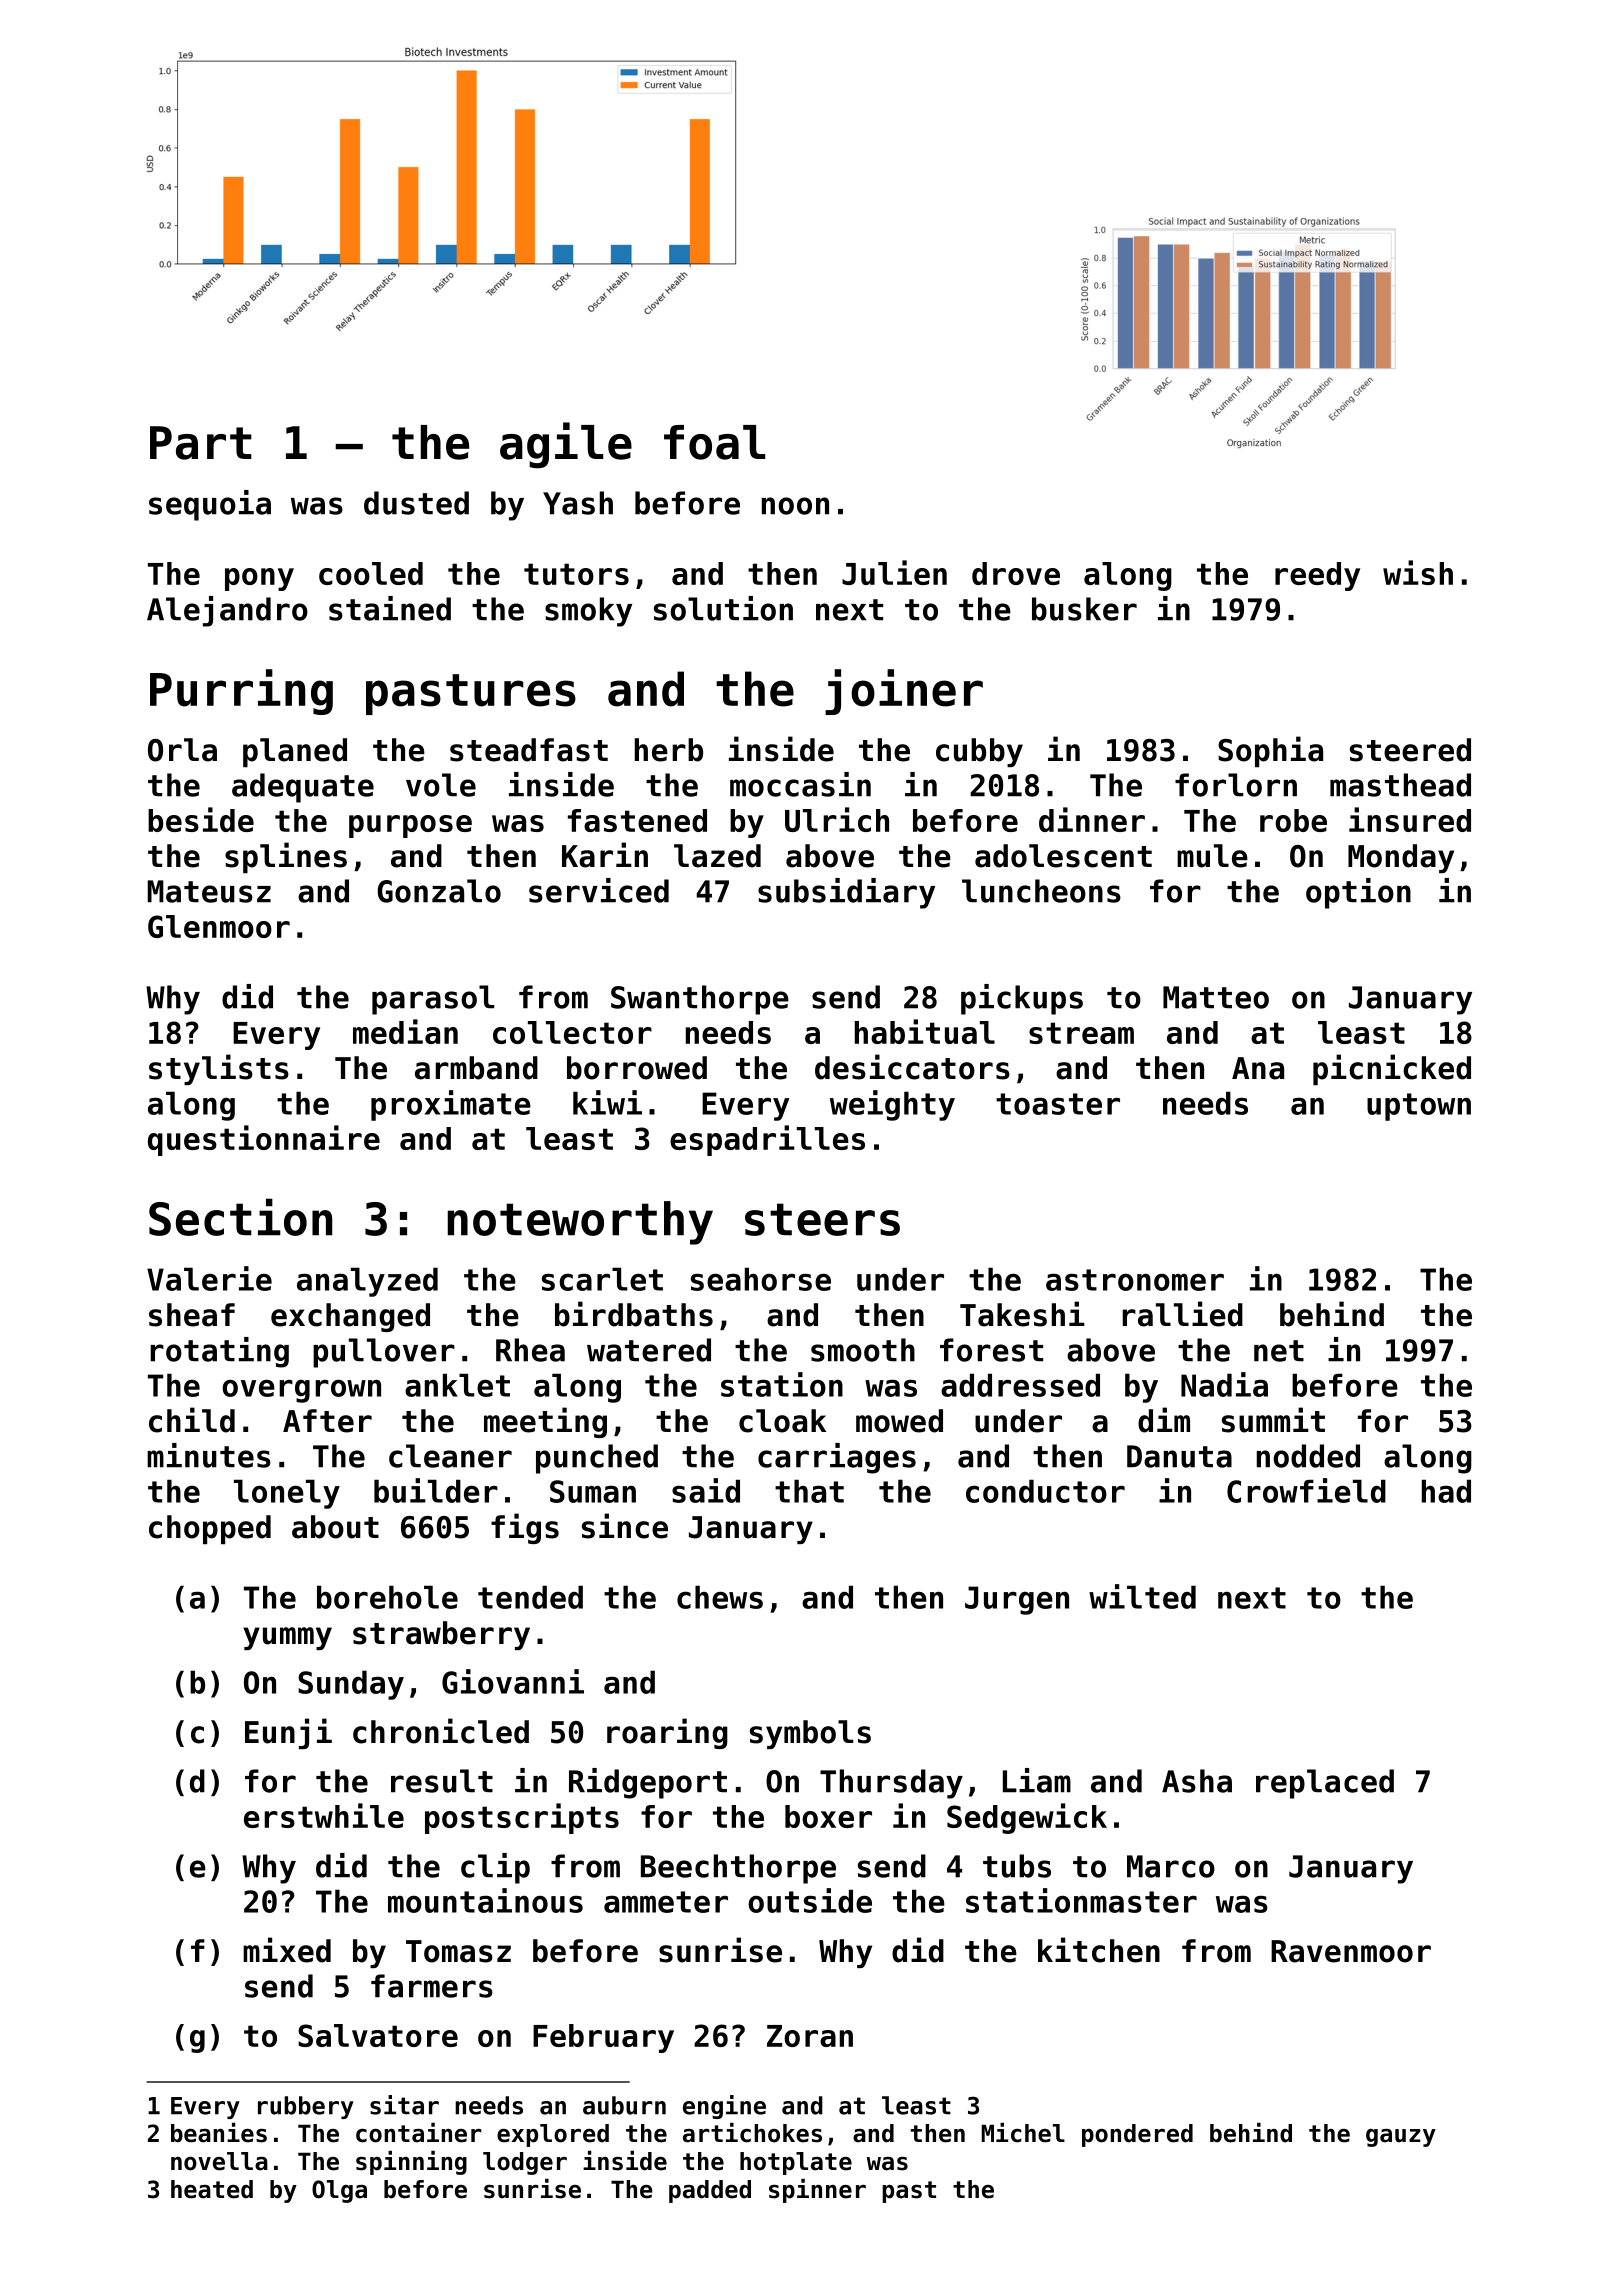  Describe the element at coordinates (912, 1067) in the image. I see `desiccators` at that location.
